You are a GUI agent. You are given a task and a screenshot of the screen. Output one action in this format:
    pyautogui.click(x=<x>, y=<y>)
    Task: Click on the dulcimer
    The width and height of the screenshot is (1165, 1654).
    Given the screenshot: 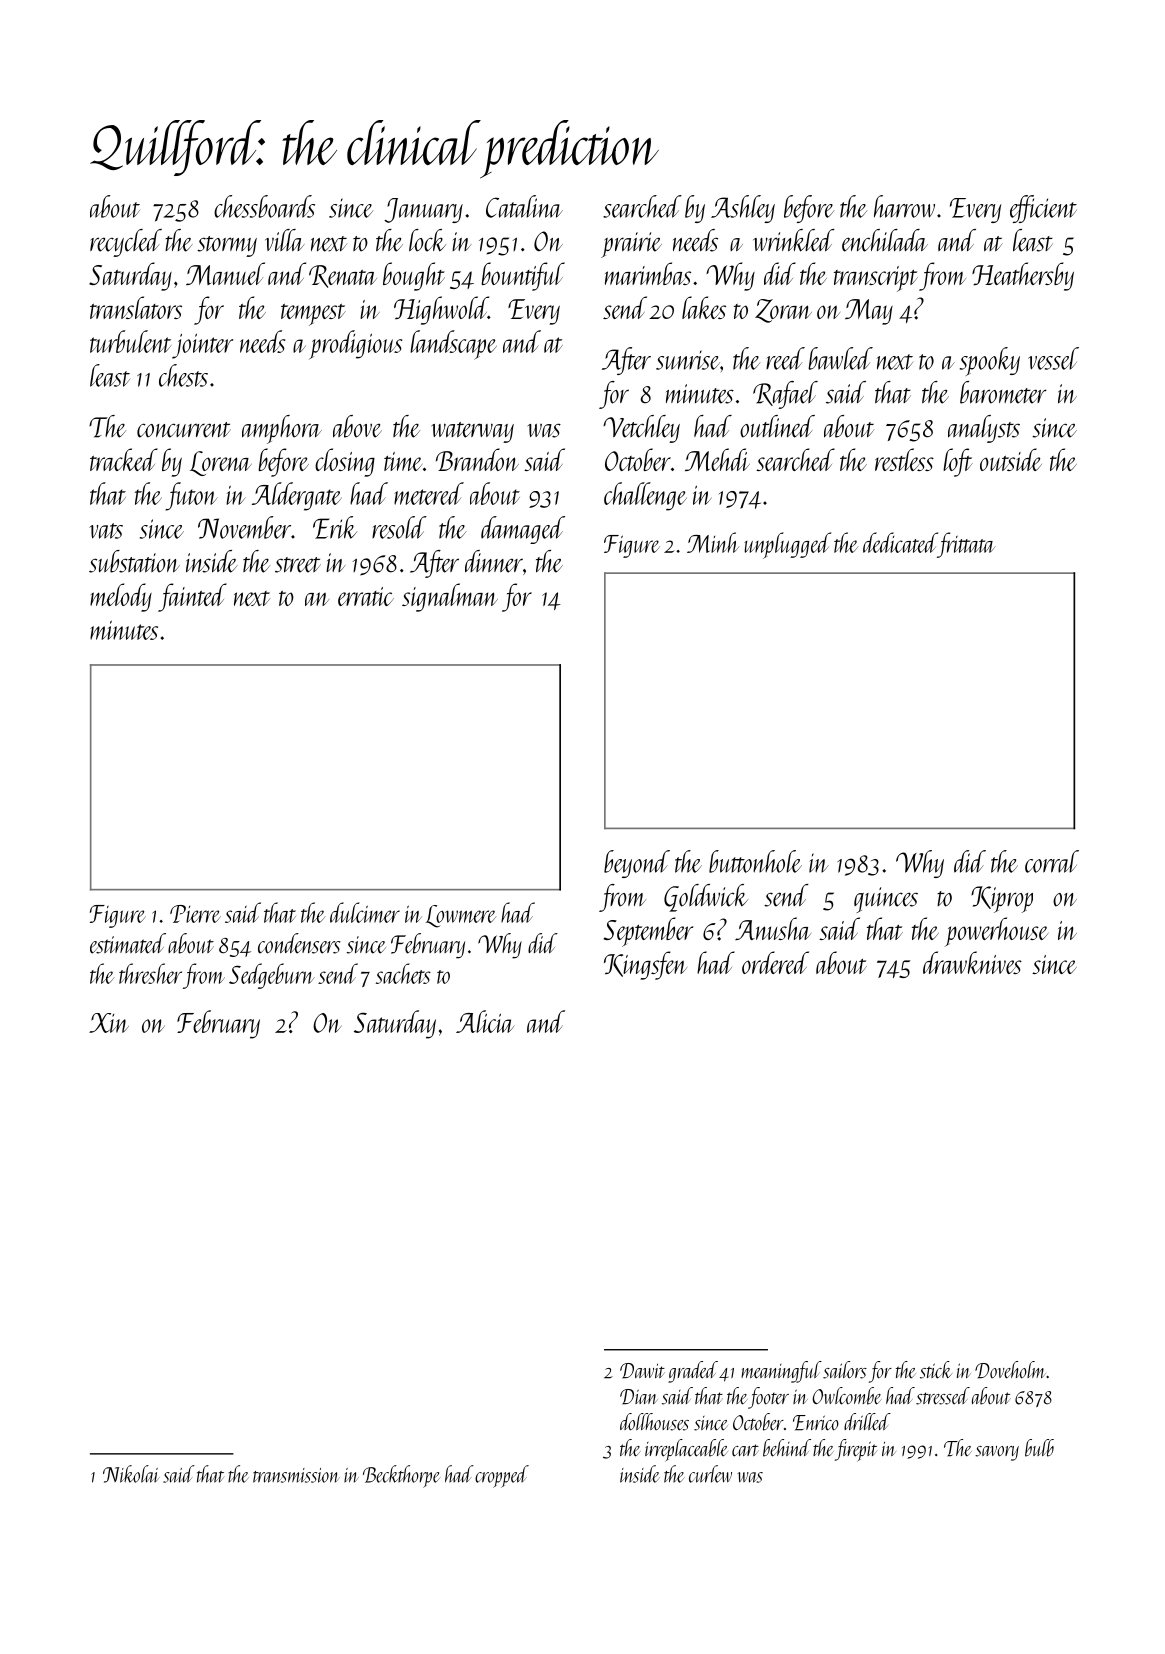 What is the action you would take?
    pyautogui.click(x=365, y=912)
